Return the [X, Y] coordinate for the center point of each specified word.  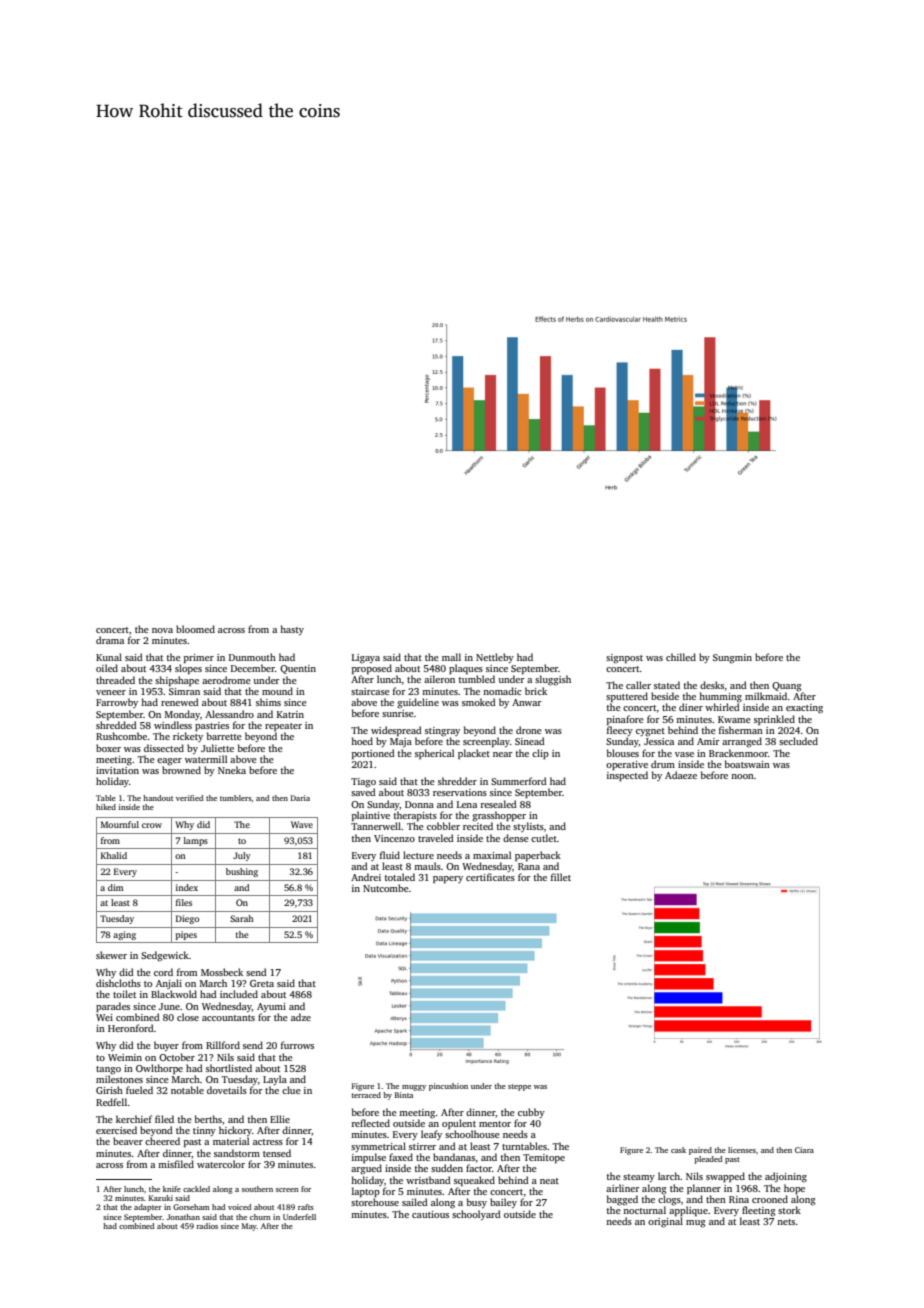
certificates [490, 877]
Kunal [109, 657]
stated [667, 685]
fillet [561, 877]
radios [207, 1226]
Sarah [242, 918]
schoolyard [476, 1215]
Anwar [527, 702]
